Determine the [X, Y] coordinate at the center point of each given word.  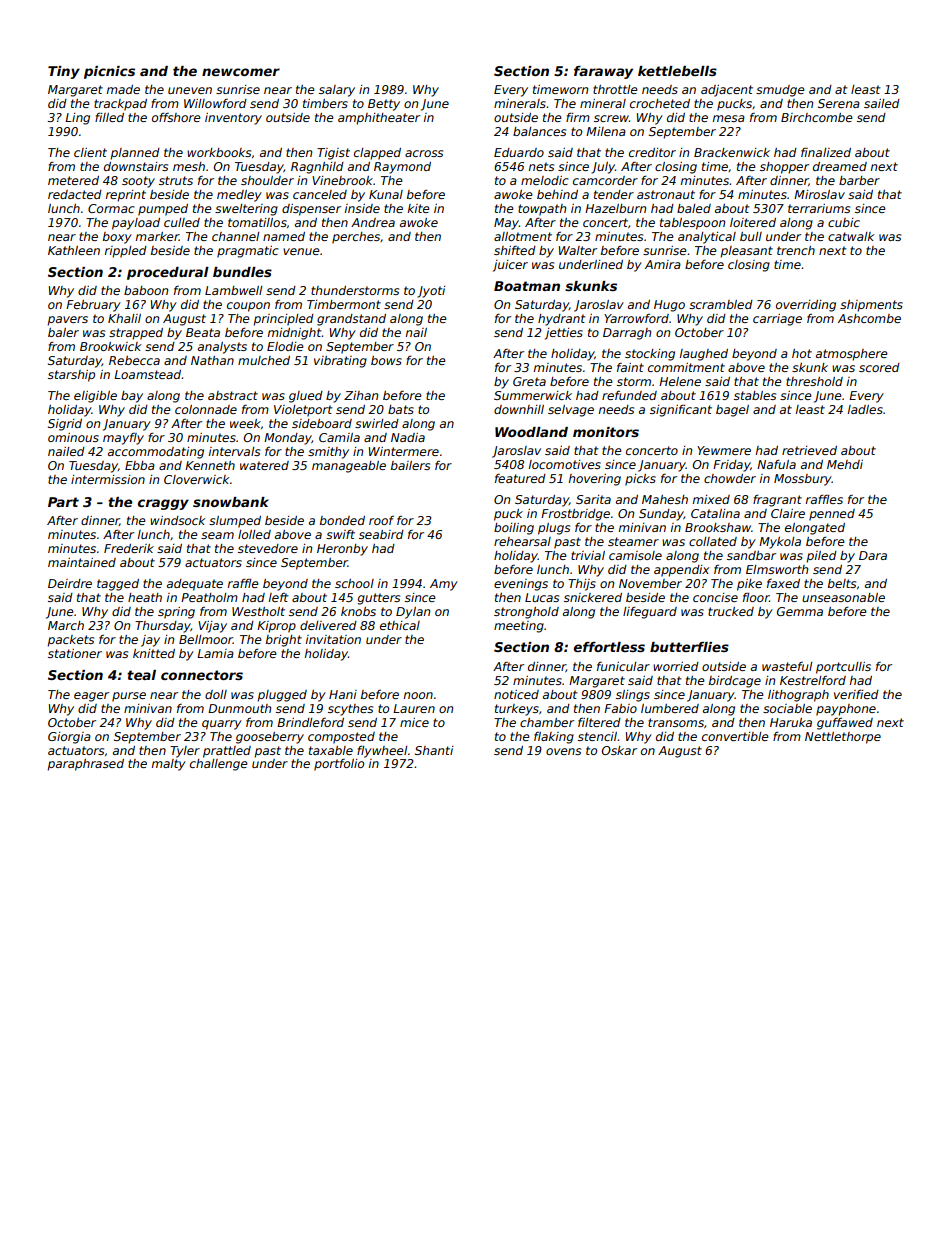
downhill [519, 409]
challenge [219, 765]
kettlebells [677, 71]
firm [578, 117]
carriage [777, 320]
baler [63, 332]
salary [337, 91]
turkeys [517, 710]
